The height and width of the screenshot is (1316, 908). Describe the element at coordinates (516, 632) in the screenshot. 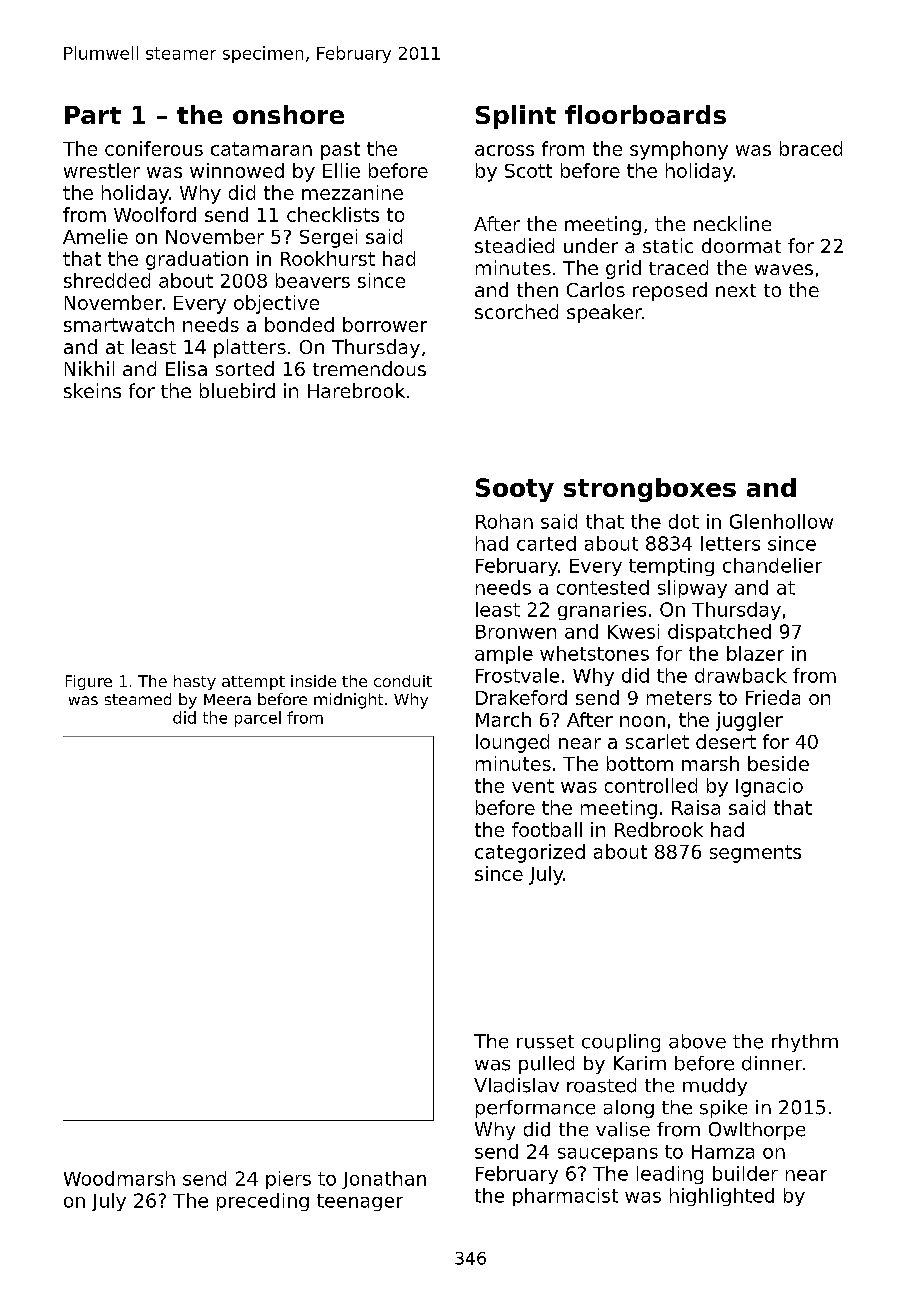

I see `Bronwen` at that location.
